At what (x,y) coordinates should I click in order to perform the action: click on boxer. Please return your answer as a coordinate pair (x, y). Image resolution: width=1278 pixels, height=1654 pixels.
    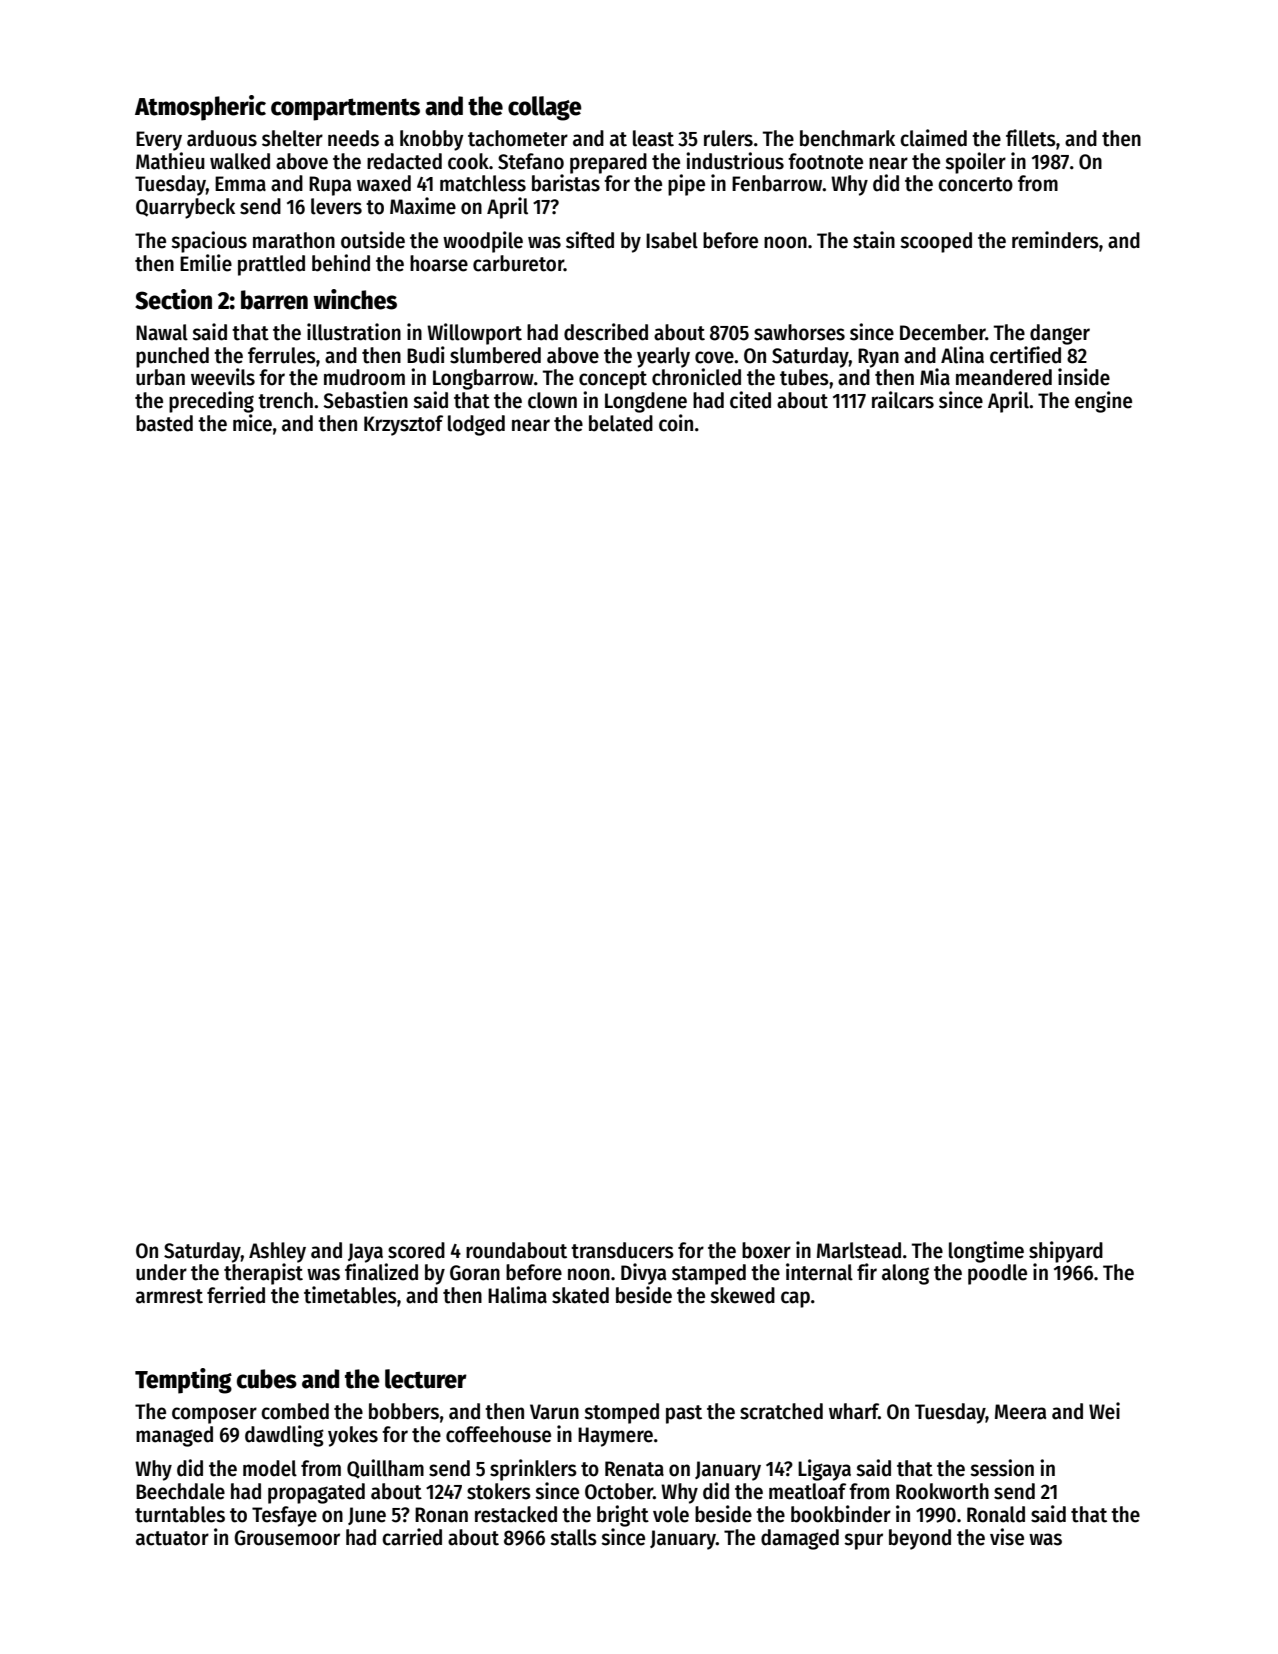
    Looking at the image, I should click on (766, 1250).
